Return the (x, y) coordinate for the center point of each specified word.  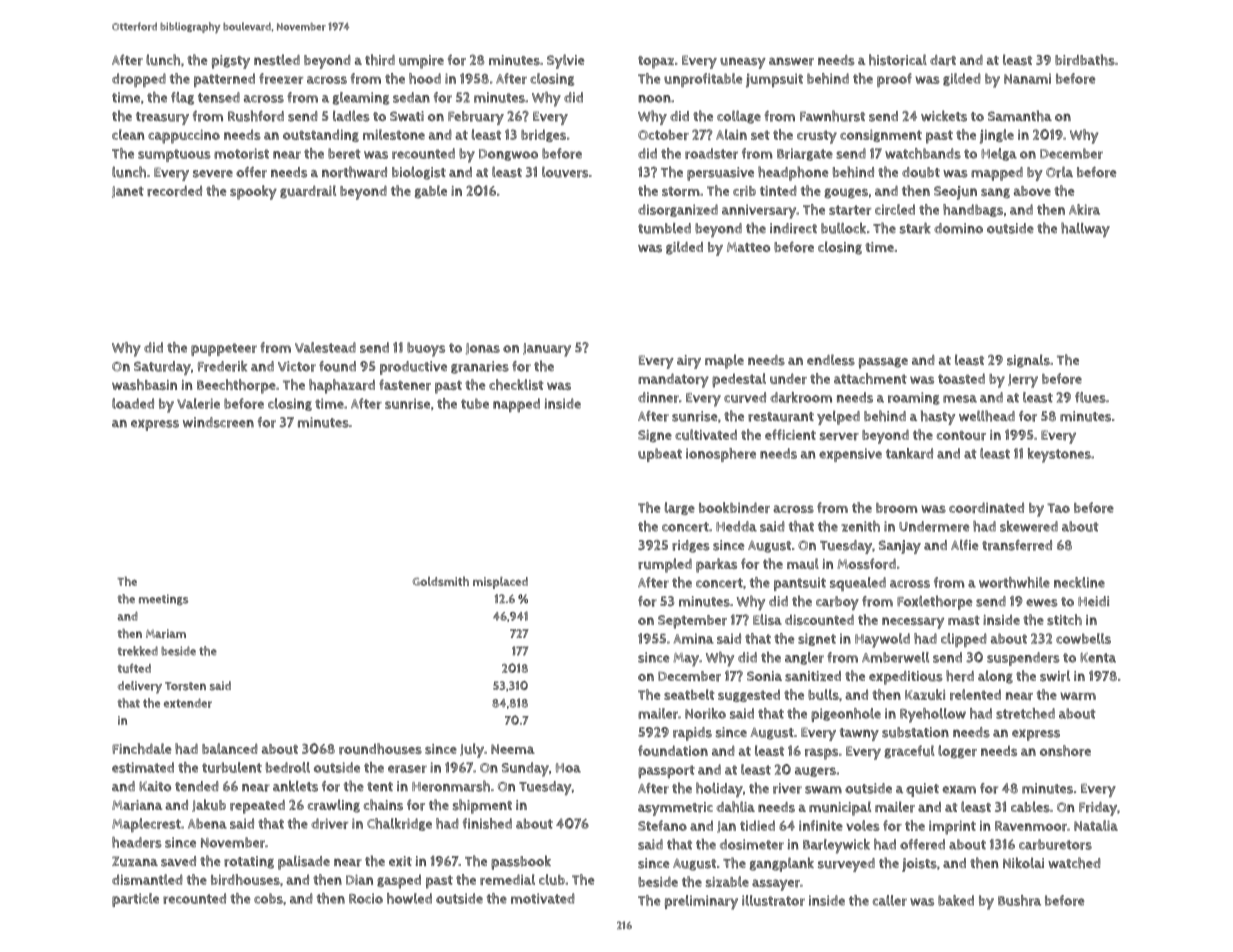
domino (958, 228)
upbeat (660, 455)
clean (128, 134)
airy (689, 362)
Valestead (325, 347)
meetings (163, 600)
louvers (565, 172)
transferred (1017, 545)
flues (1090, 397)
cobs (268, 898)
